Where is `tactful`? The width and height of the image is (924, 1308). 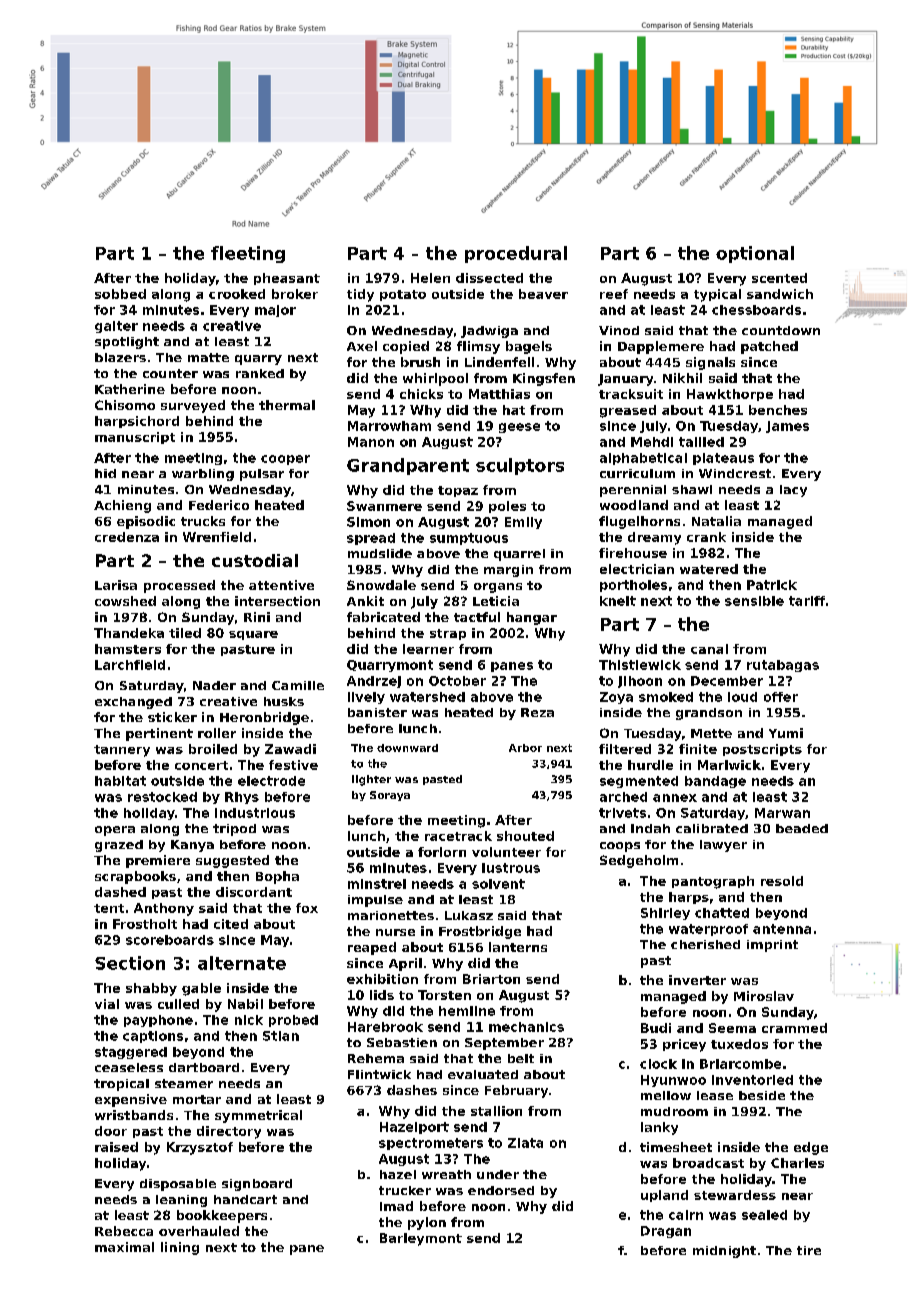
tactful is located at coordinates (477, 617).
